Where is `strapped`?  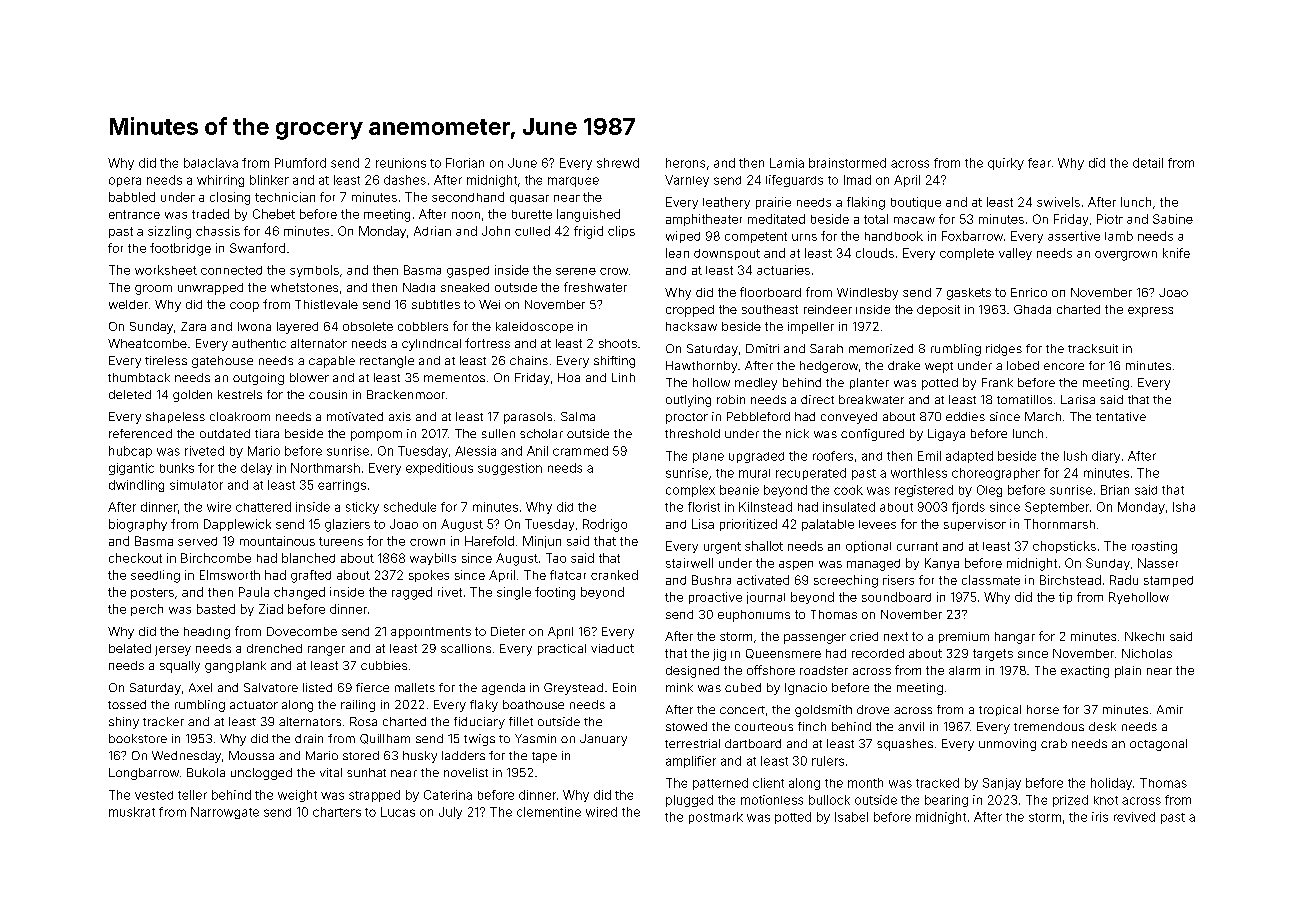
strapped is located at coordinates (374, 796).
